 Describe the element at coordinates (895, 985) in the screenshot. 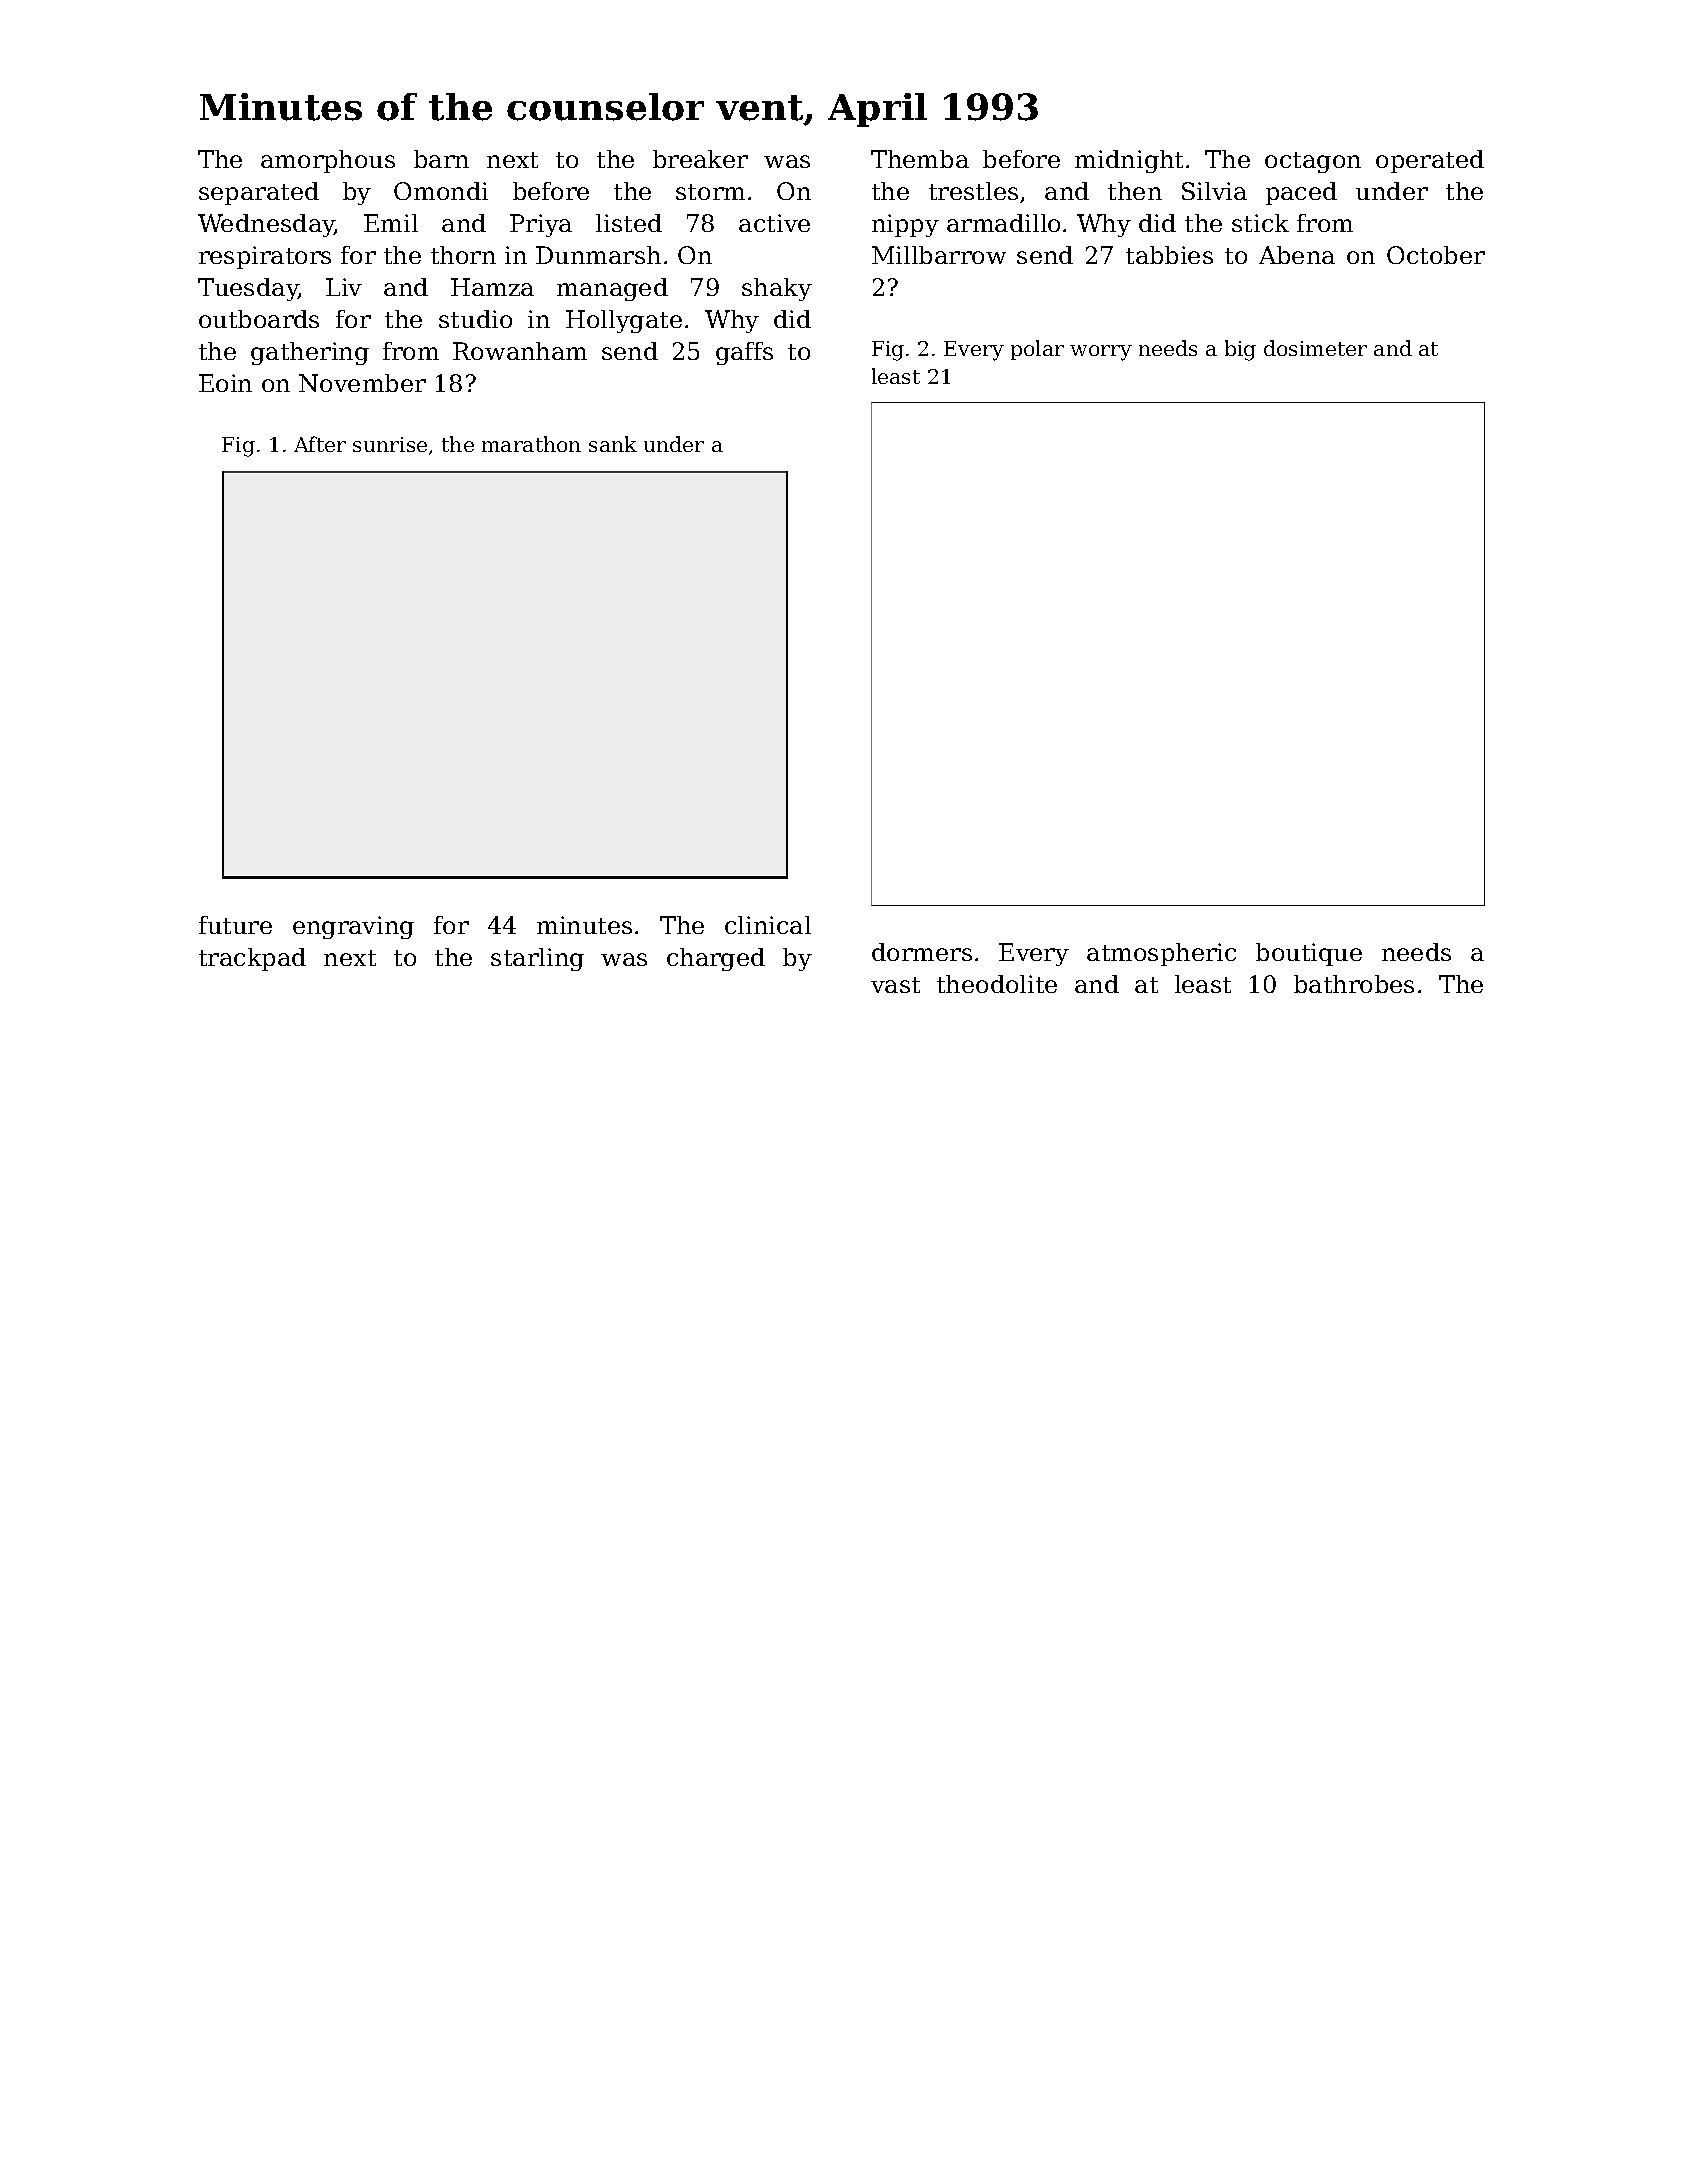

I see `vast` at that location.
